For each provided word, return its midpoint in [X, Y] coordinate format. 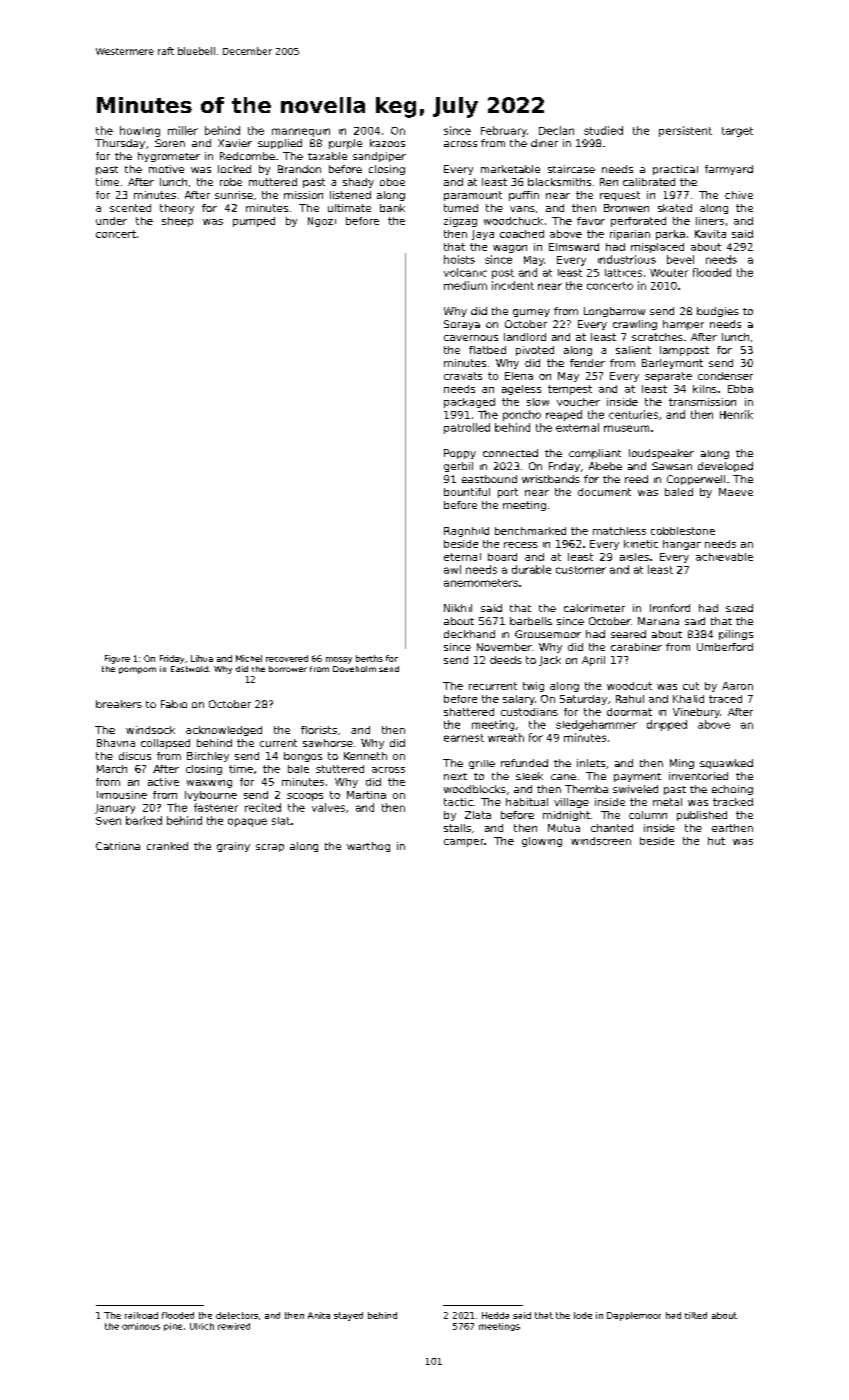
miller [183, 130]
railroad [141, 1315]
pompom [137, 670]
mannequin [301, 132]
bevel [680, 259]
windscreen [601, 841]
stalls [457, 828]
